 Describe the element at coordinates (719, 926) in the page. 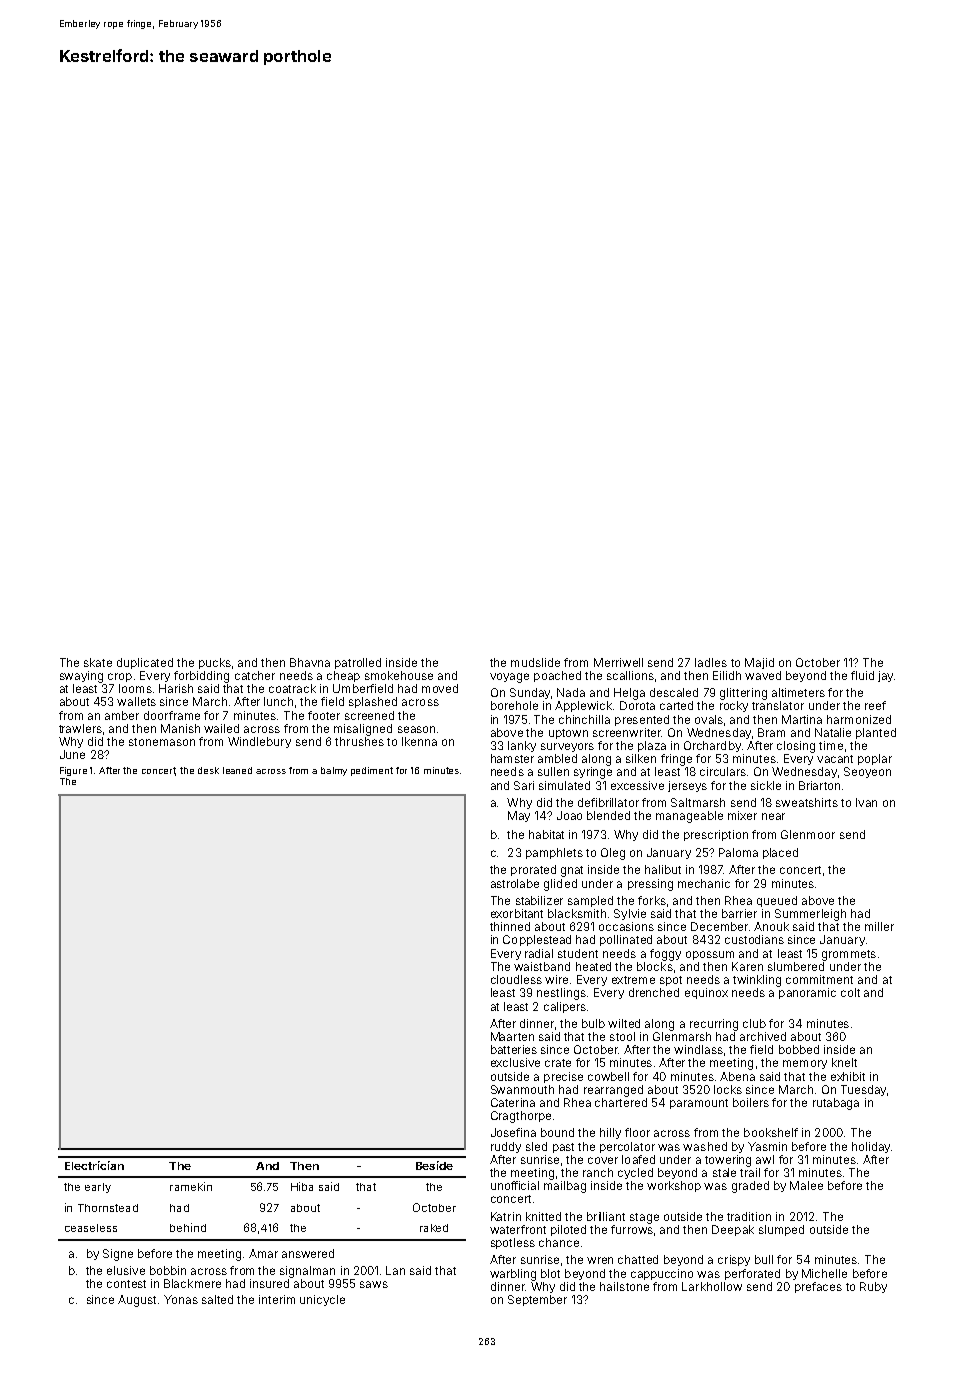

I see `December` at that location.
